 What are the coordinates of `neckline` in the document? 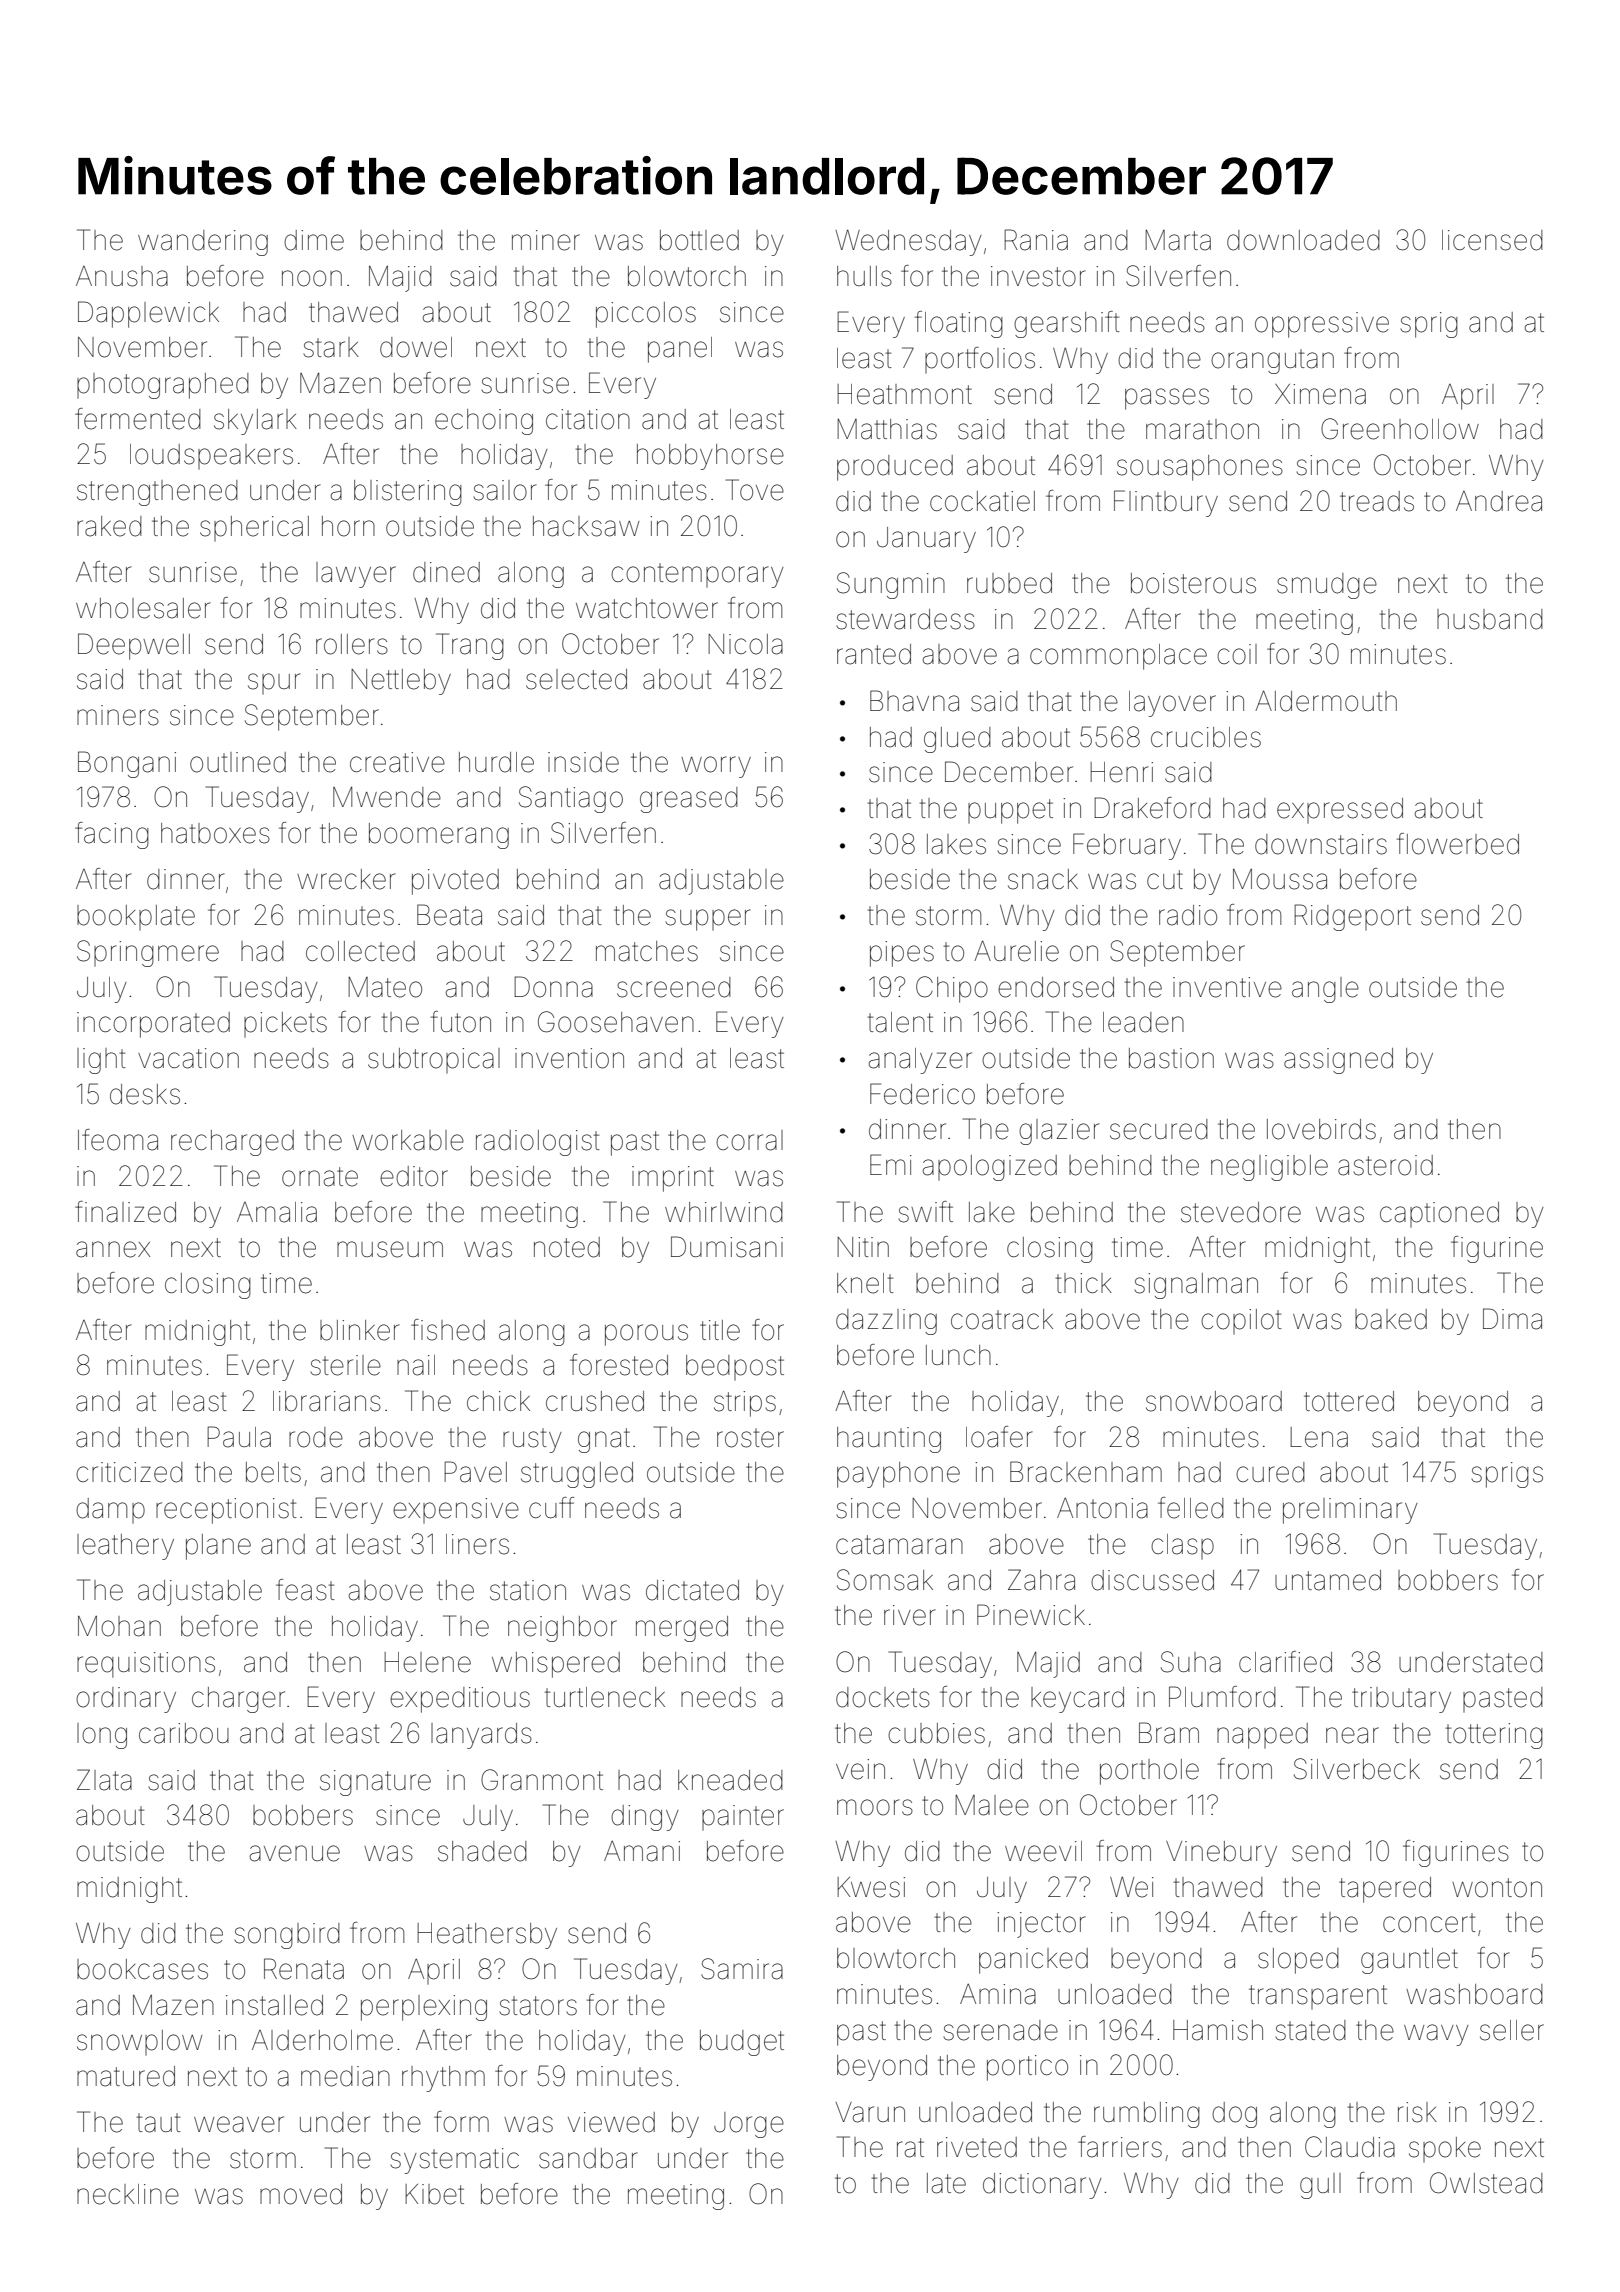 It's located at (128, 2194).
